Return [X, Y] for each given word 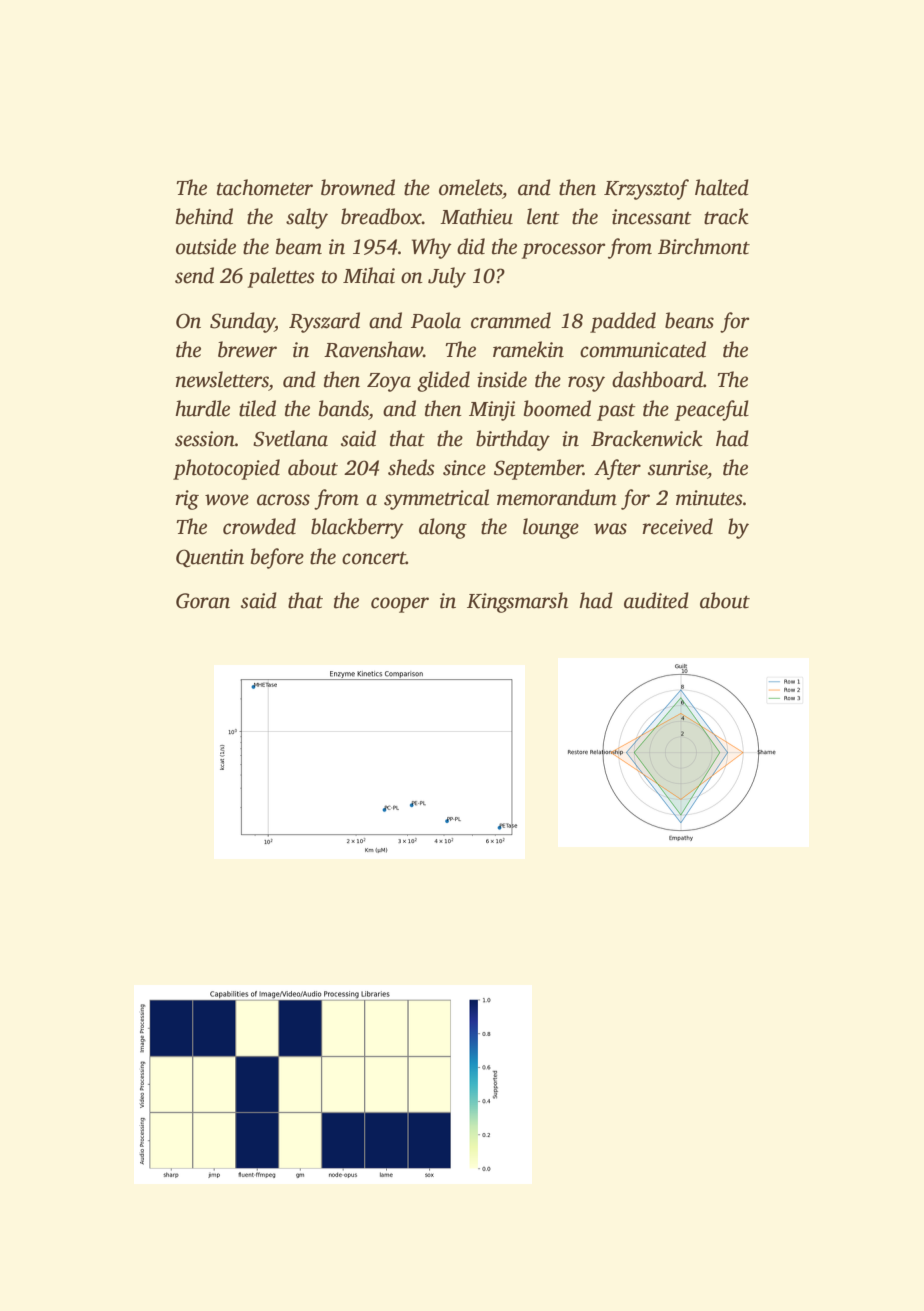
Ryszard [324, 322]
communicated [643, 349]
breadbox [381, 216]
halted [722, 187]
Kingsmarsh [517, 602]
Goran [203, 601]
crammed [511, 320]
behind [204, 216]
